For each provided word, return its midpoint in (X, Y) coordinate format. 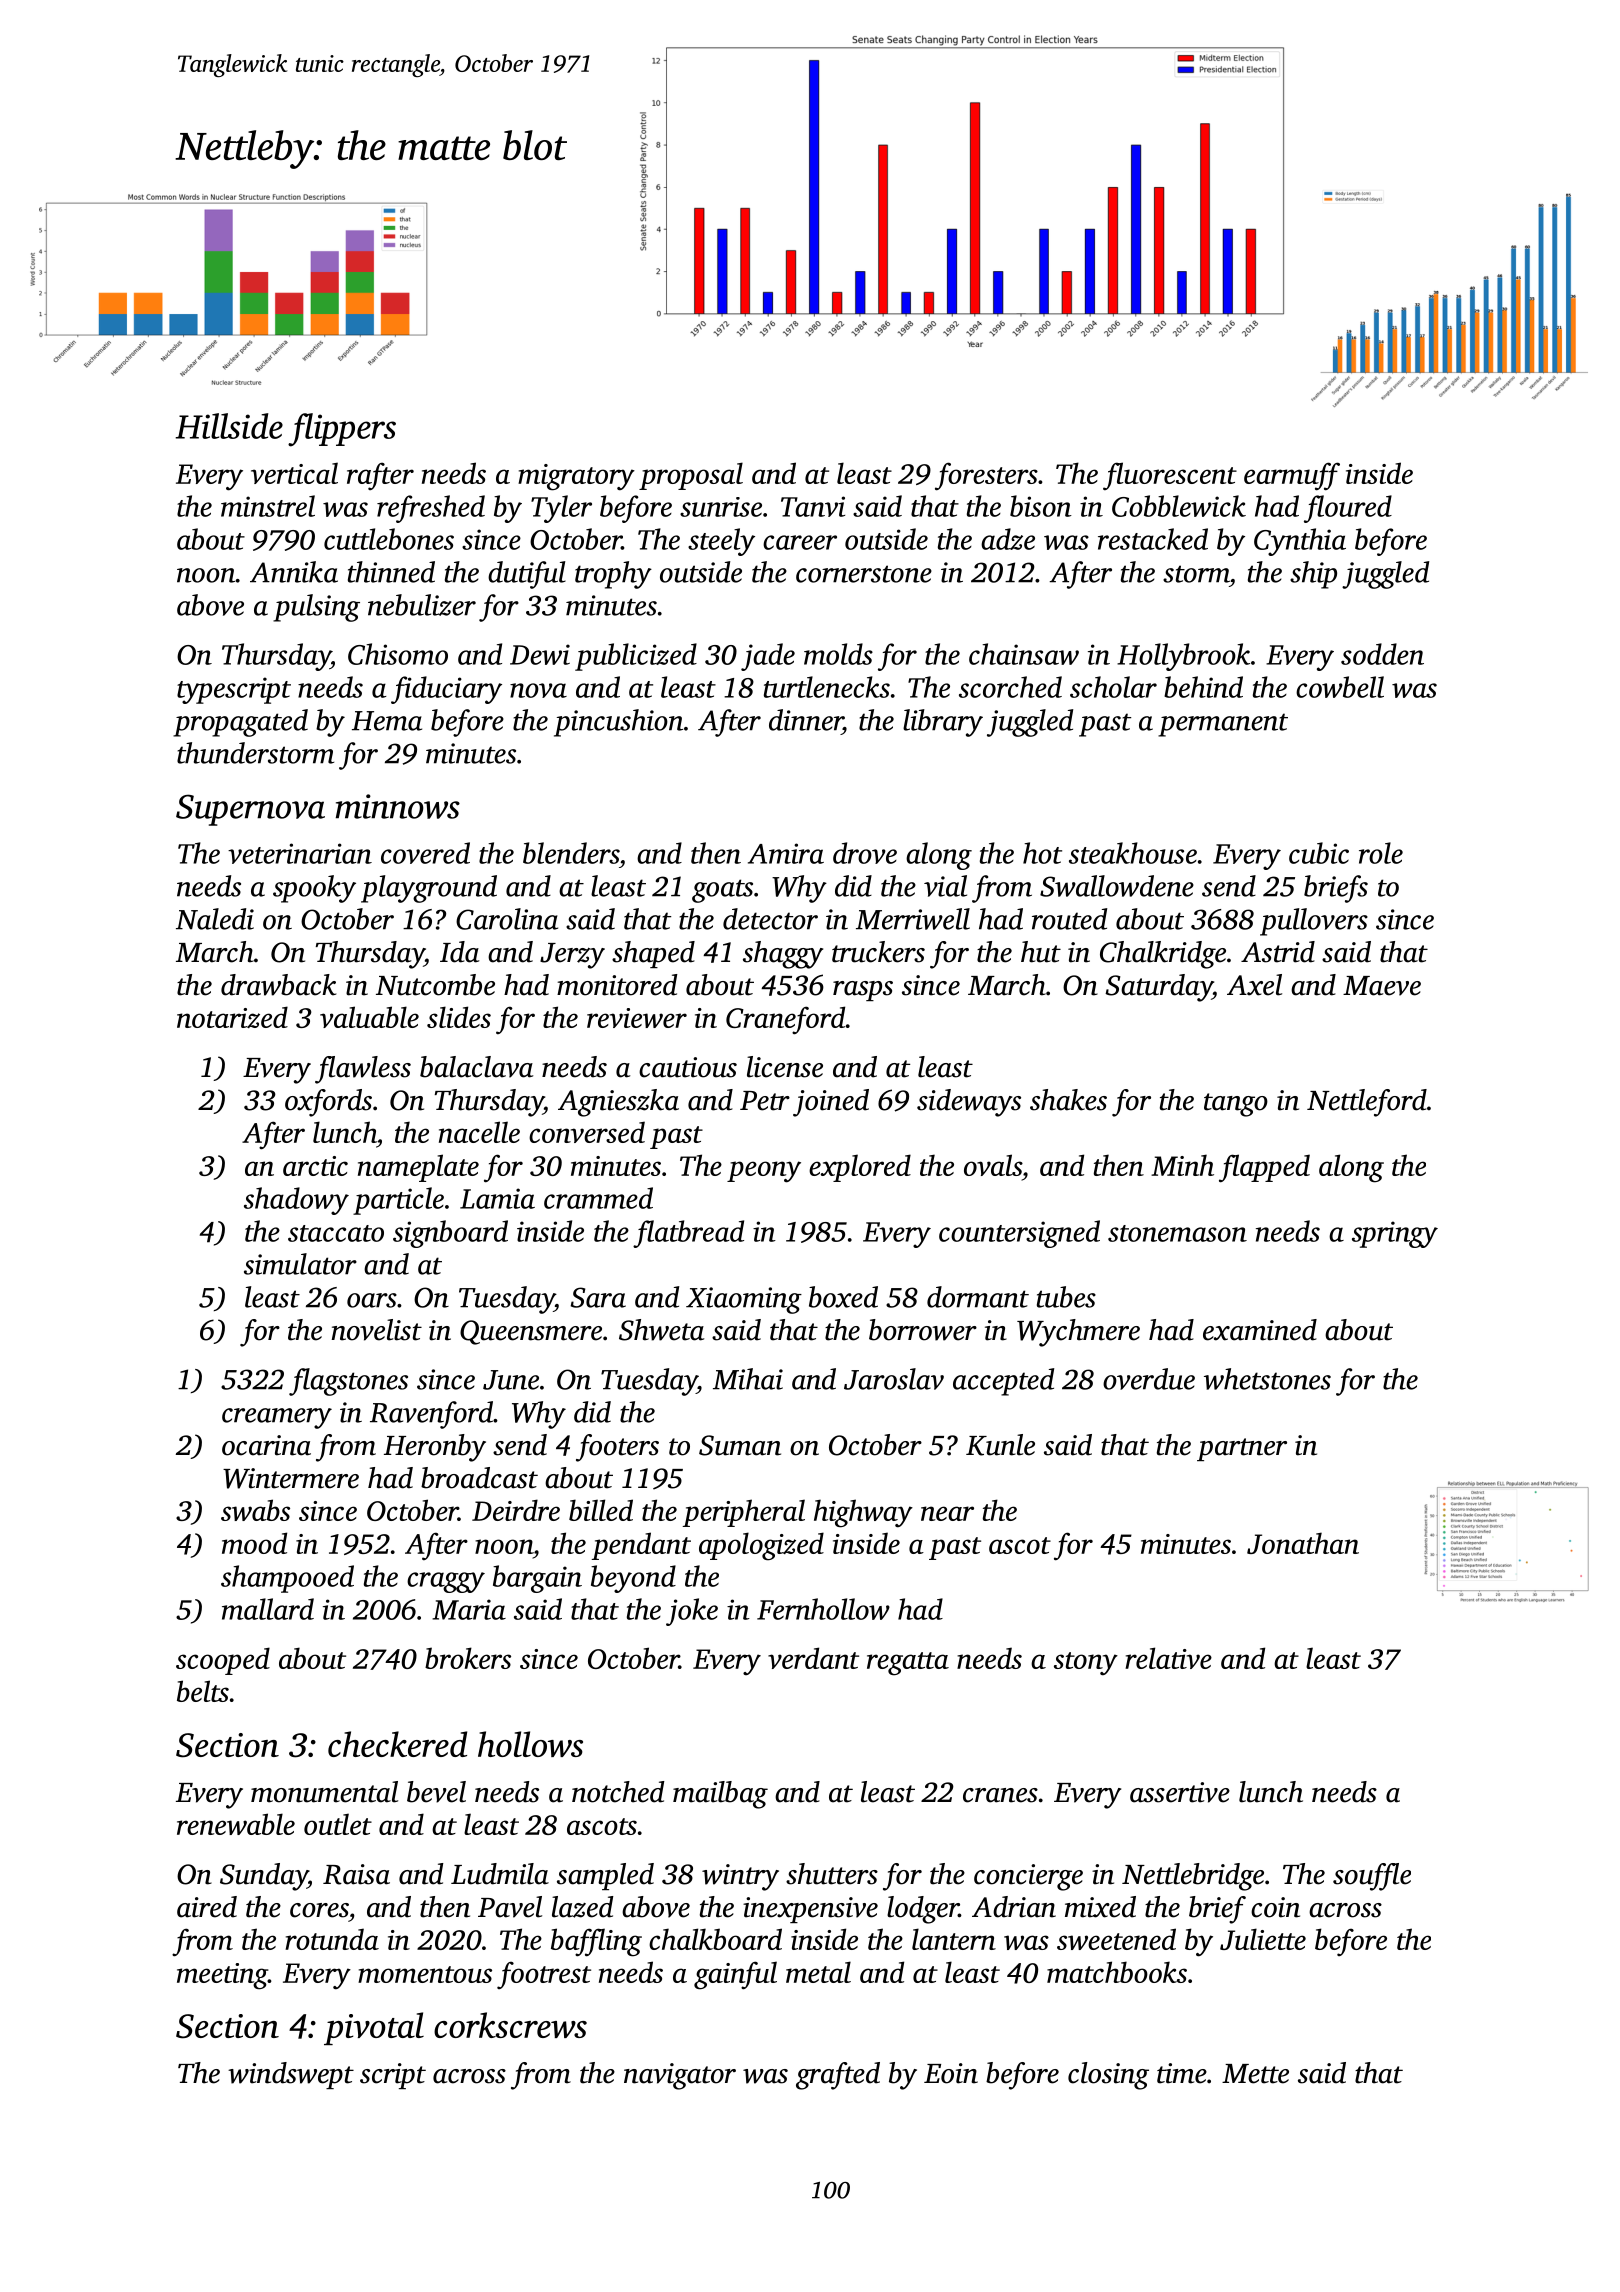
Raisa (356, 1874)
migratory (576, 477)
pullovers (1314, 922)
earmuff (1292, 476)
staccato (336, 1233)
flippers (342, 430)
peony (764, 1172)
